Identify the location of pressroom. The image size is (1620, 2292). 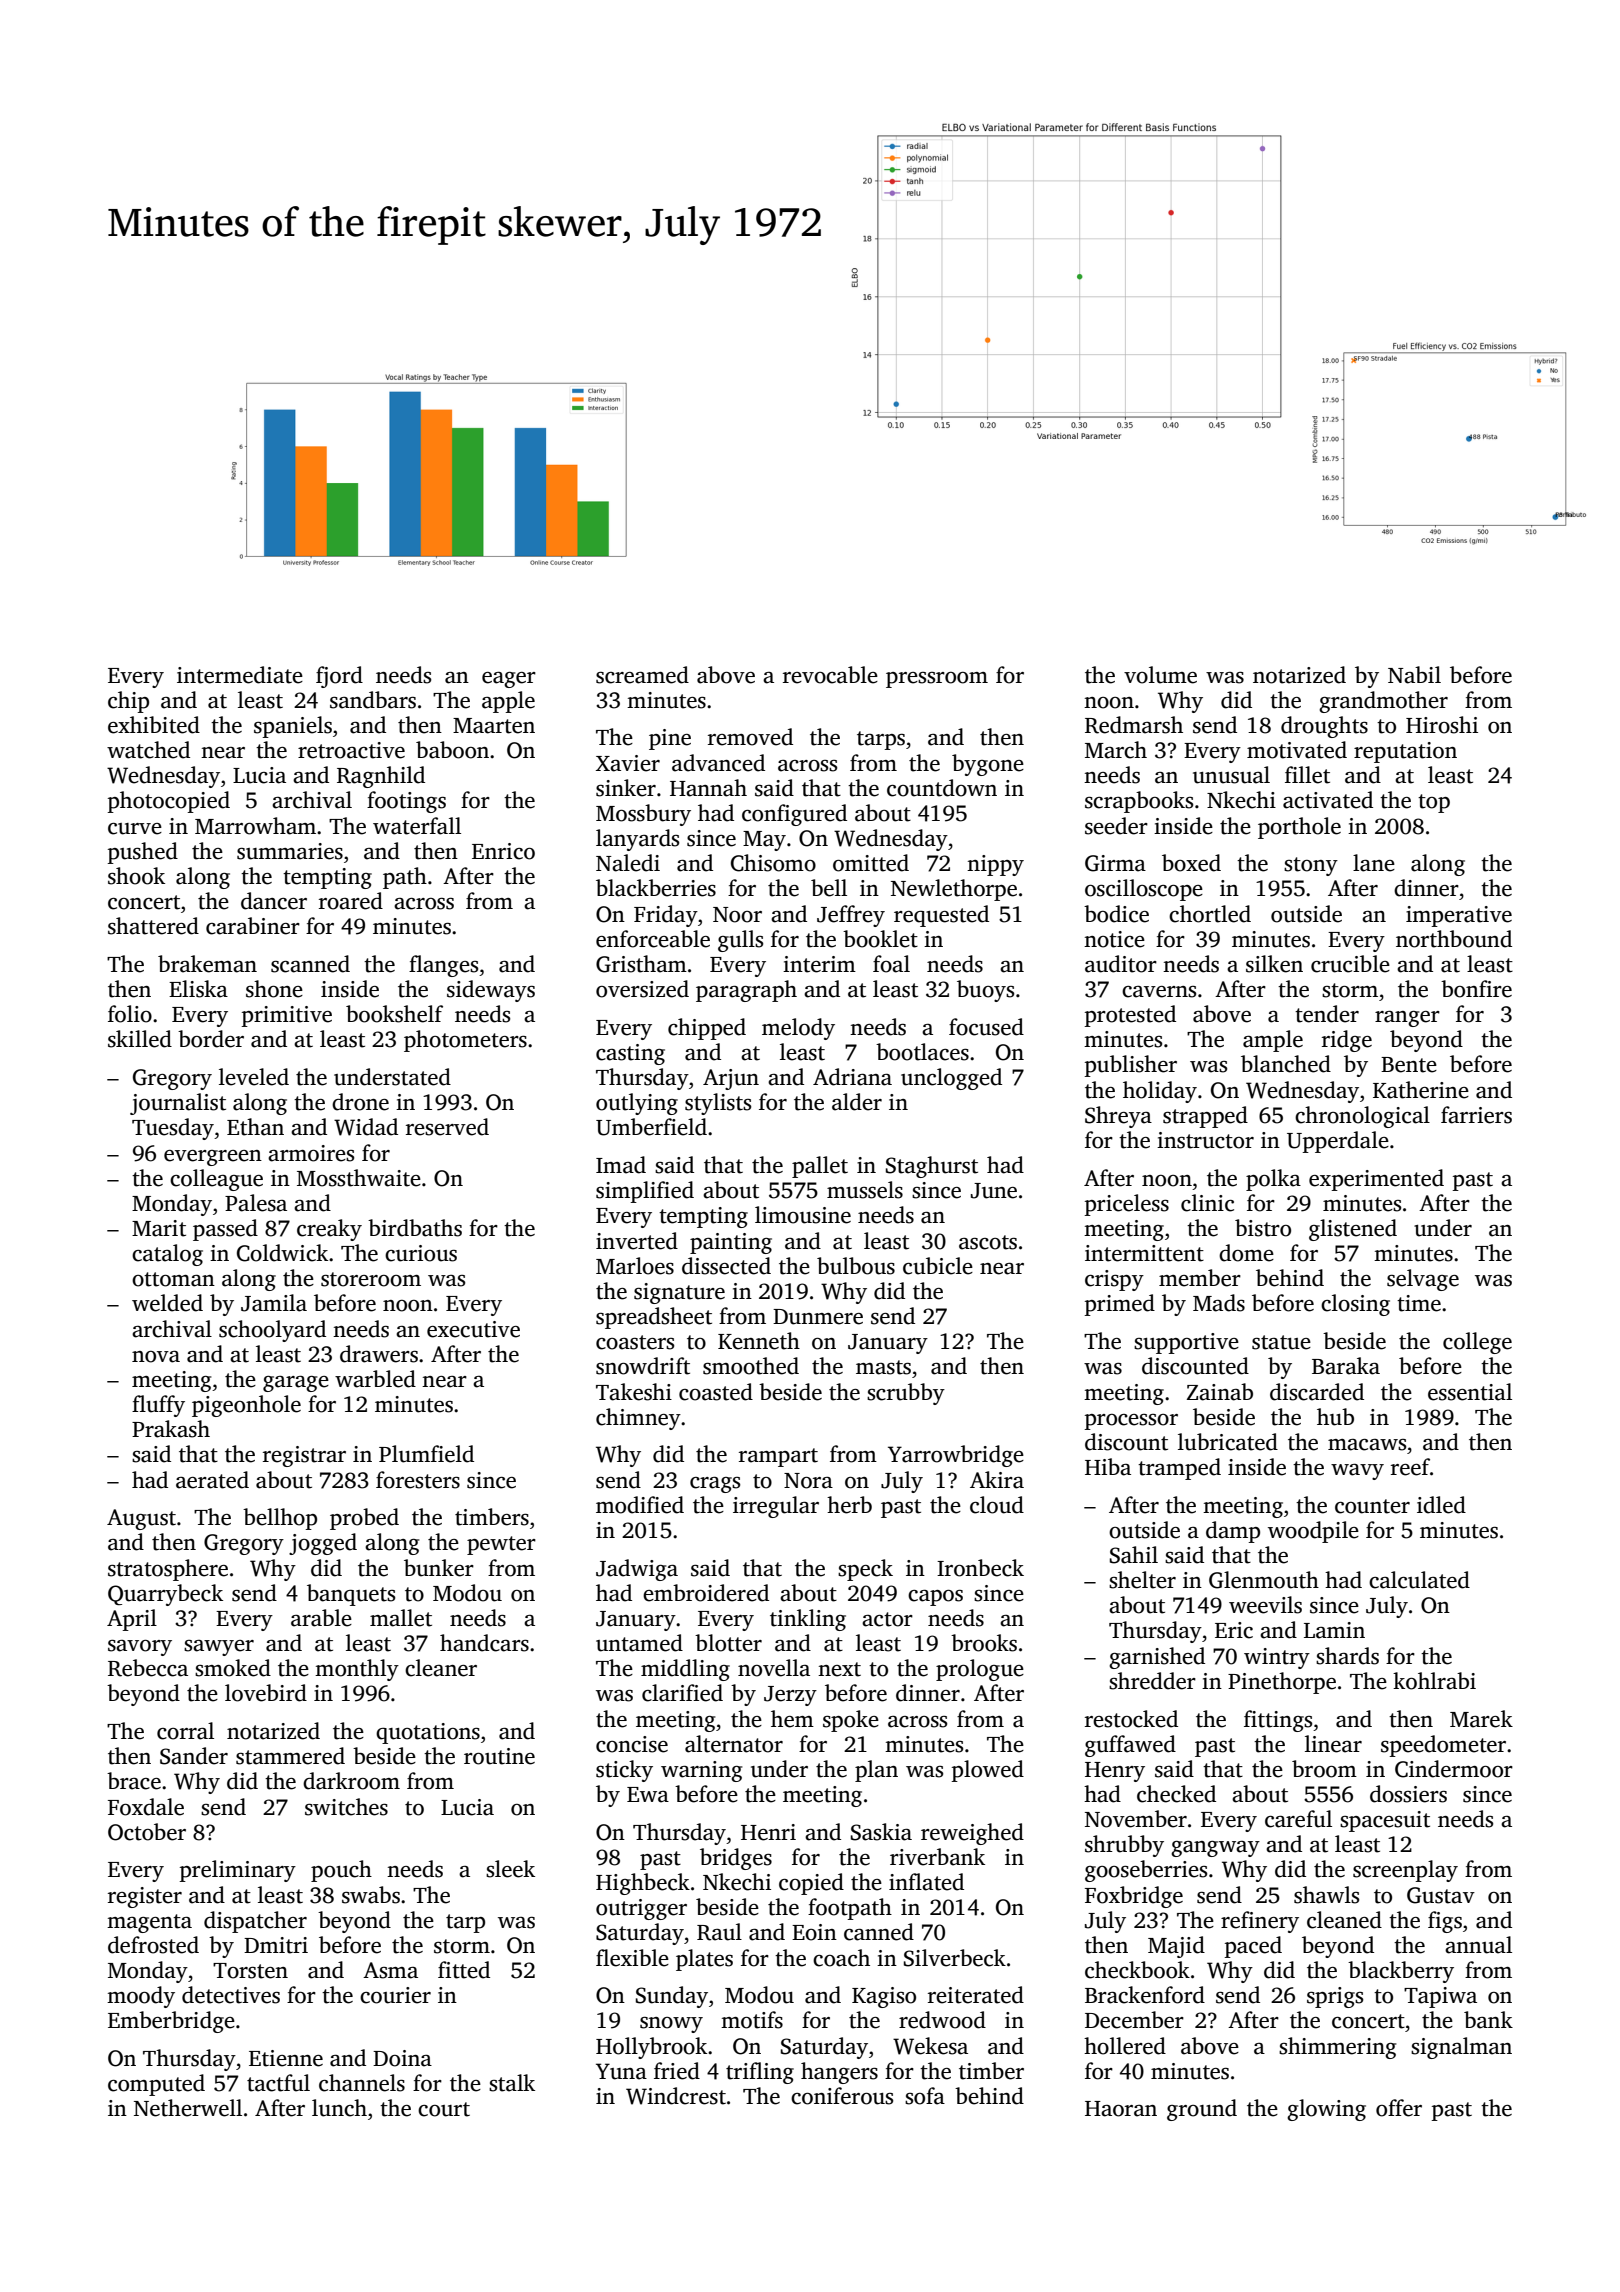
(937, 680).
